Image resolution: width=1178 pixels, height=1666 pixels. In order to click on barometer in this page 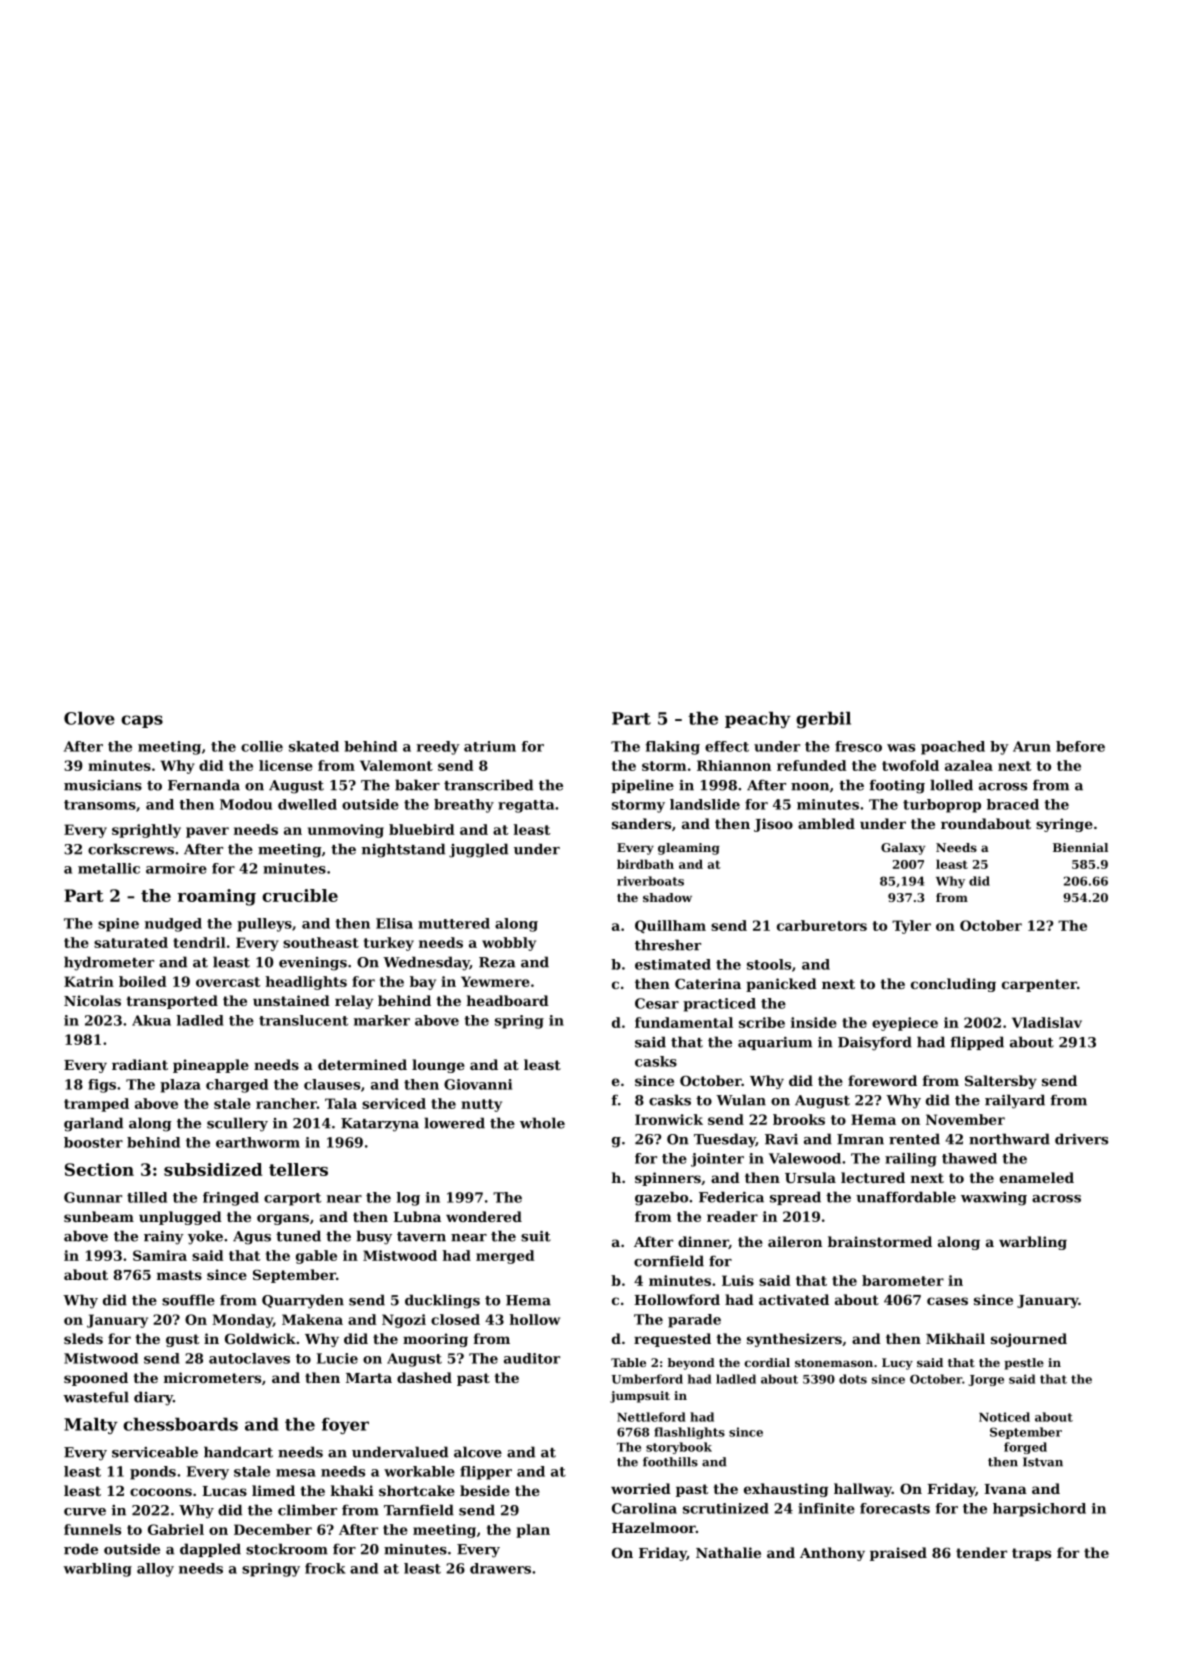, I will do `click(903, 1280)`.
